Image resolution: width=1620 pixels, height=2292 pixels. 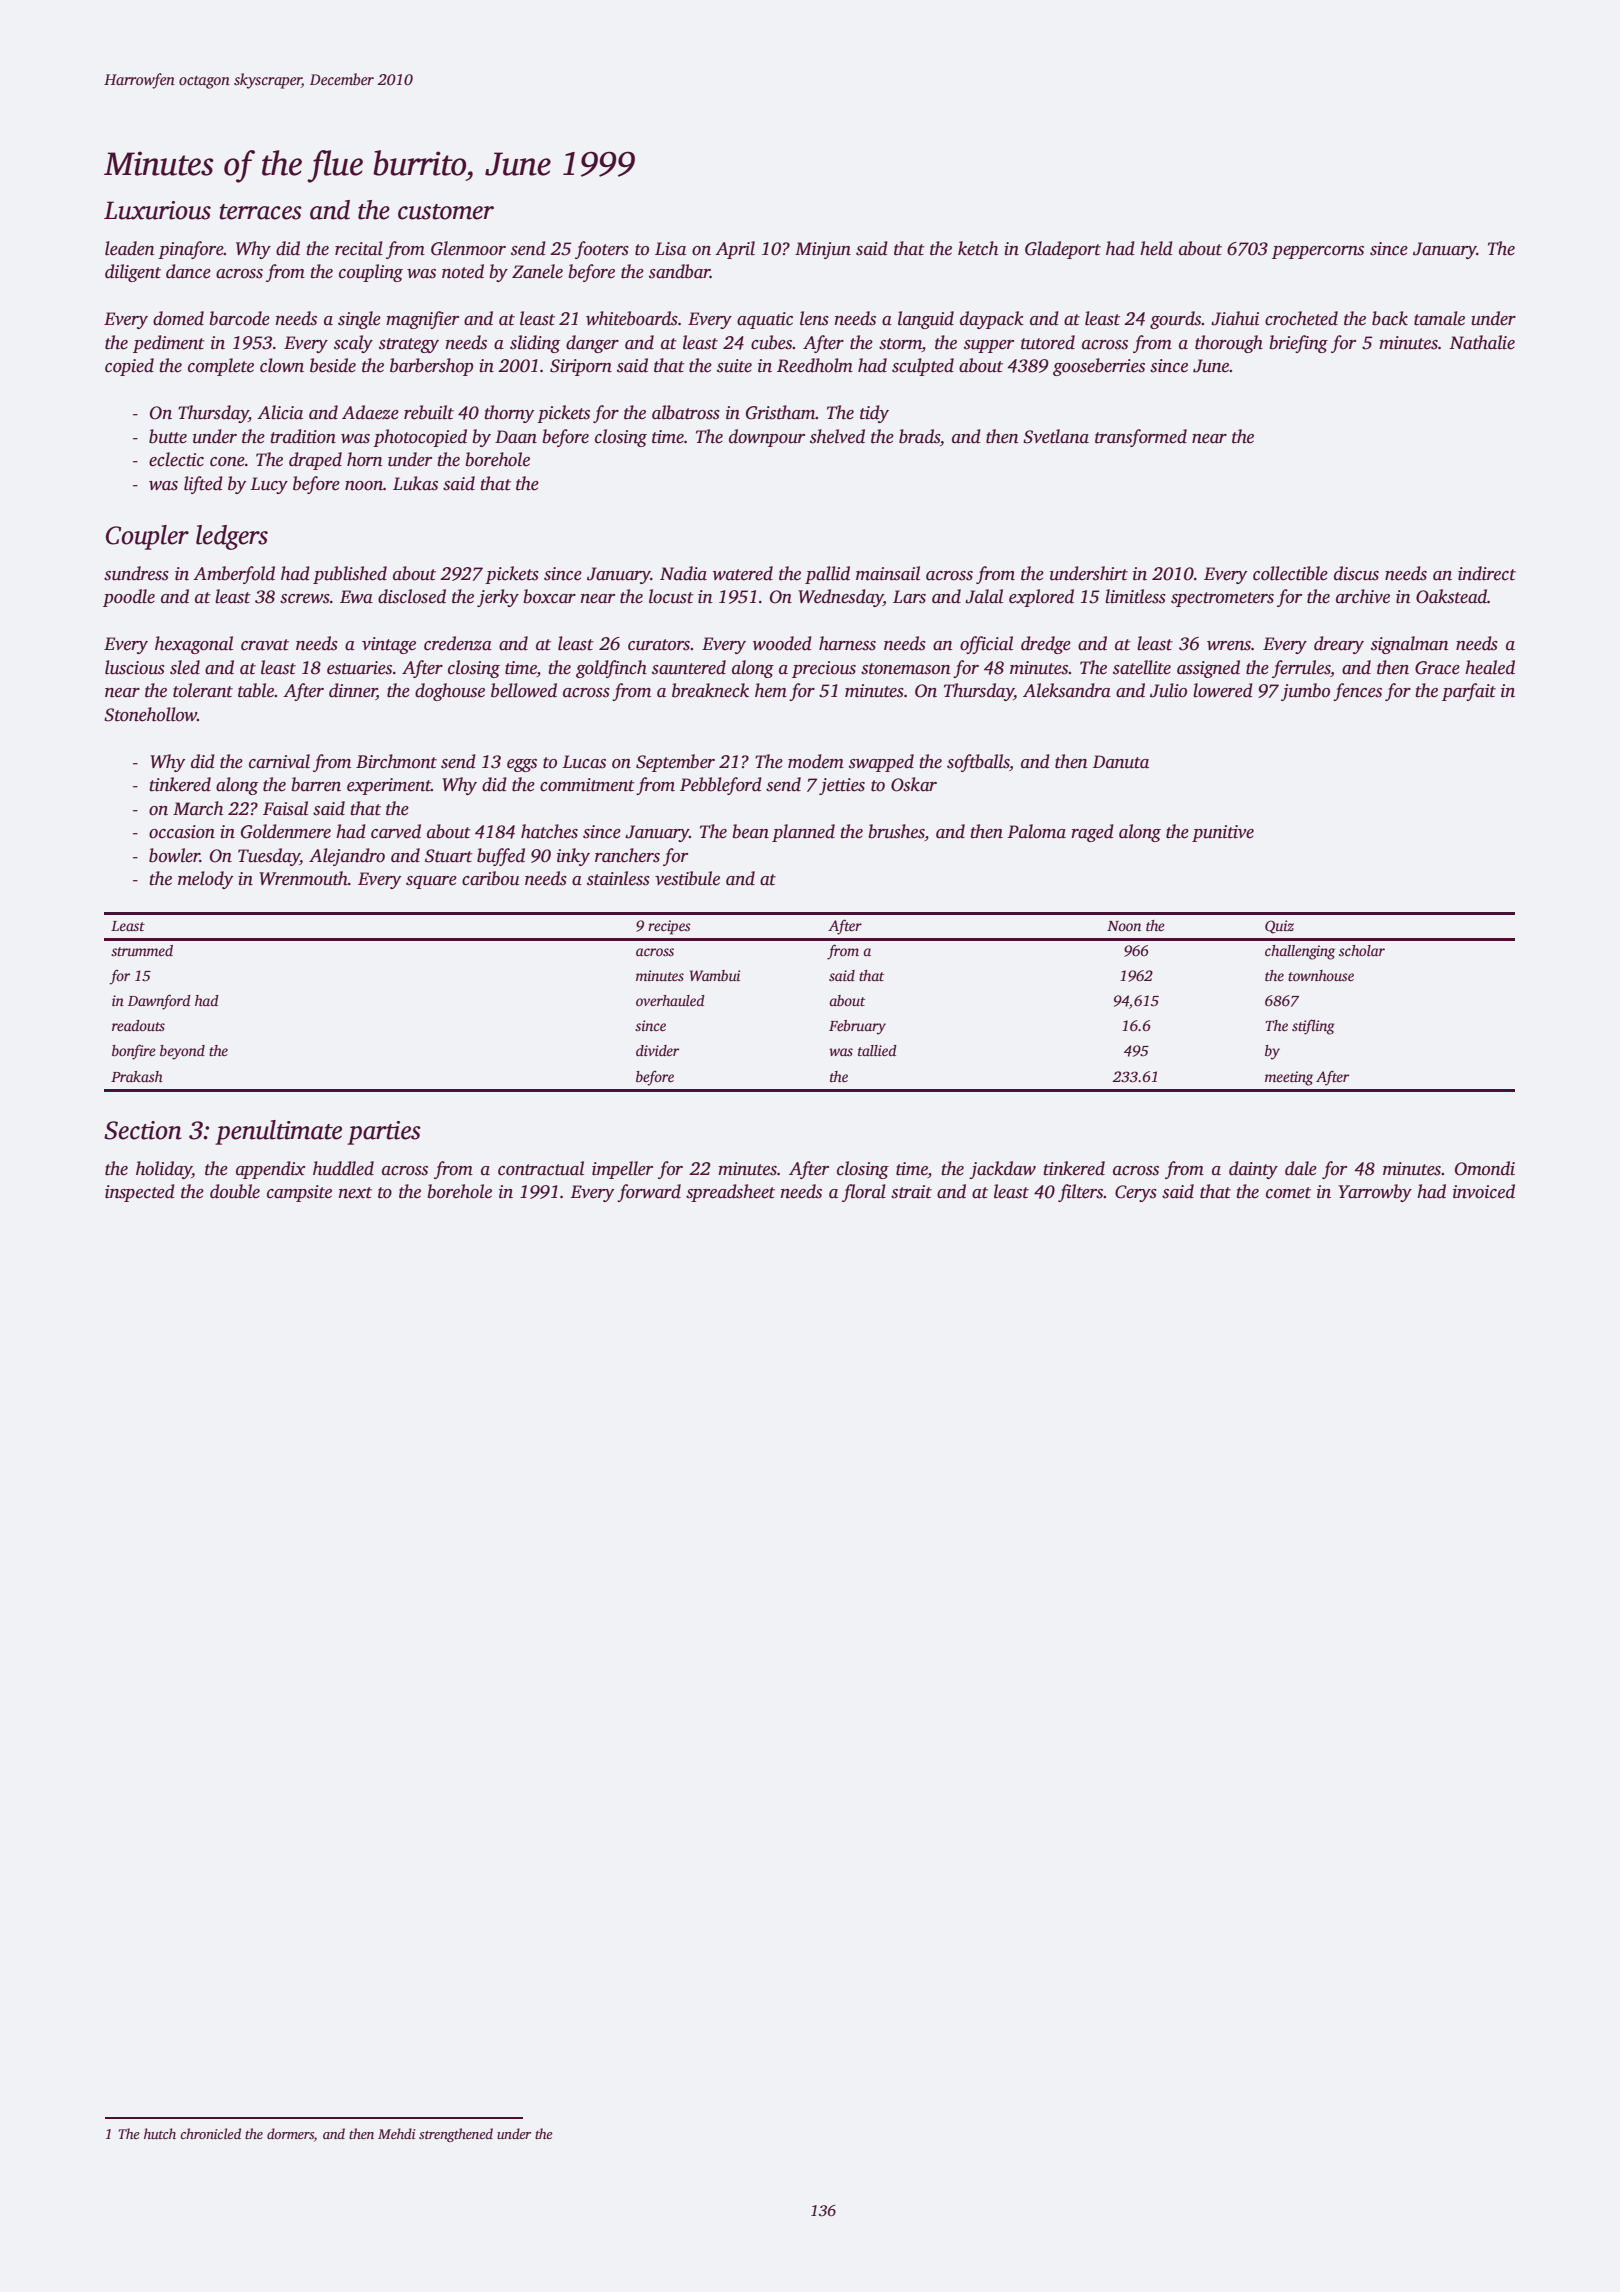 I want to click on spectrometers, so click(x=1222, y=599).
